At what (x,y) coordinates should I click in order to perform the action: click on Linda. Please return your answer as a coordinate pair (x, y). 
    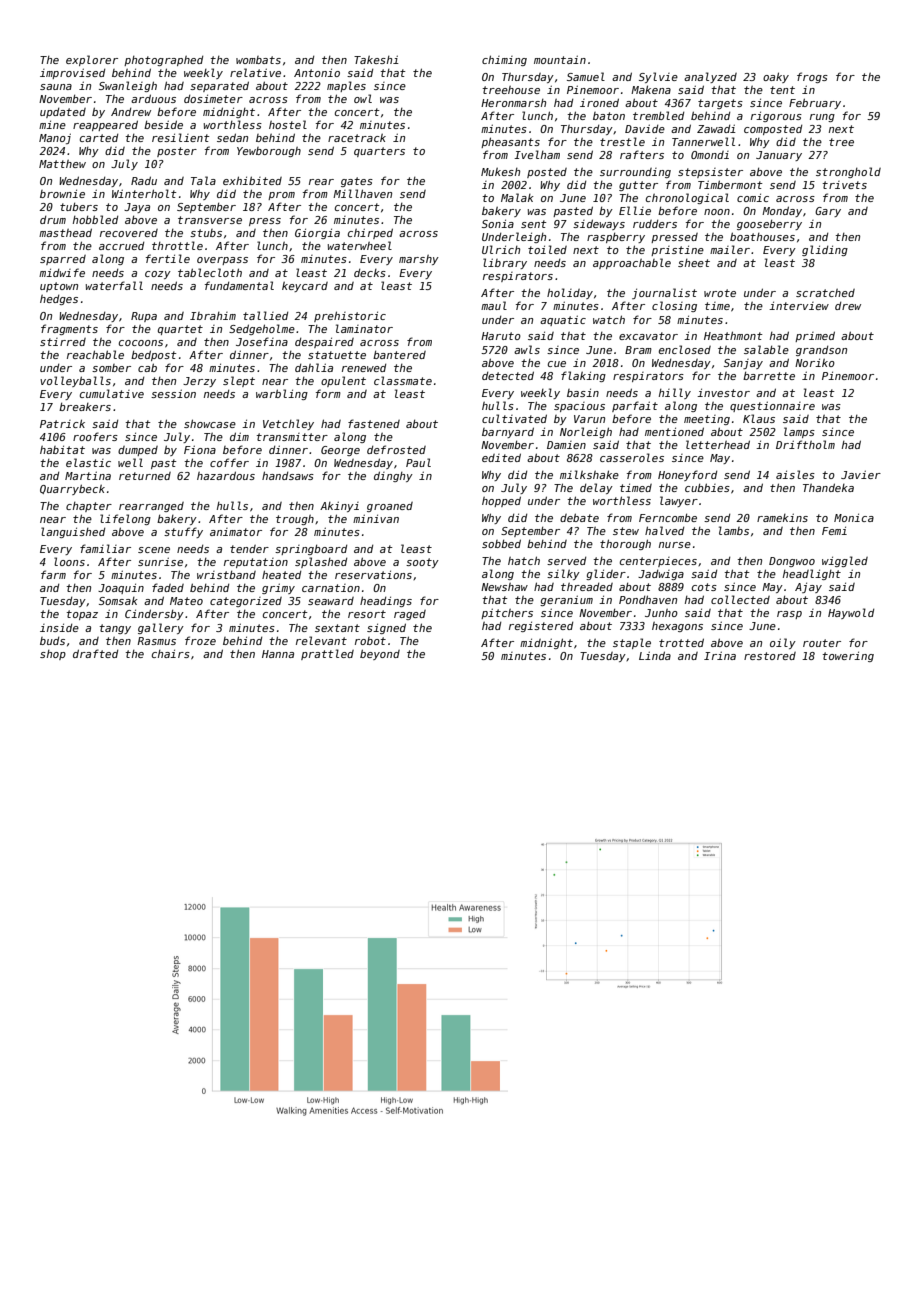
    Looking at the image, I should click on (655, 655).
